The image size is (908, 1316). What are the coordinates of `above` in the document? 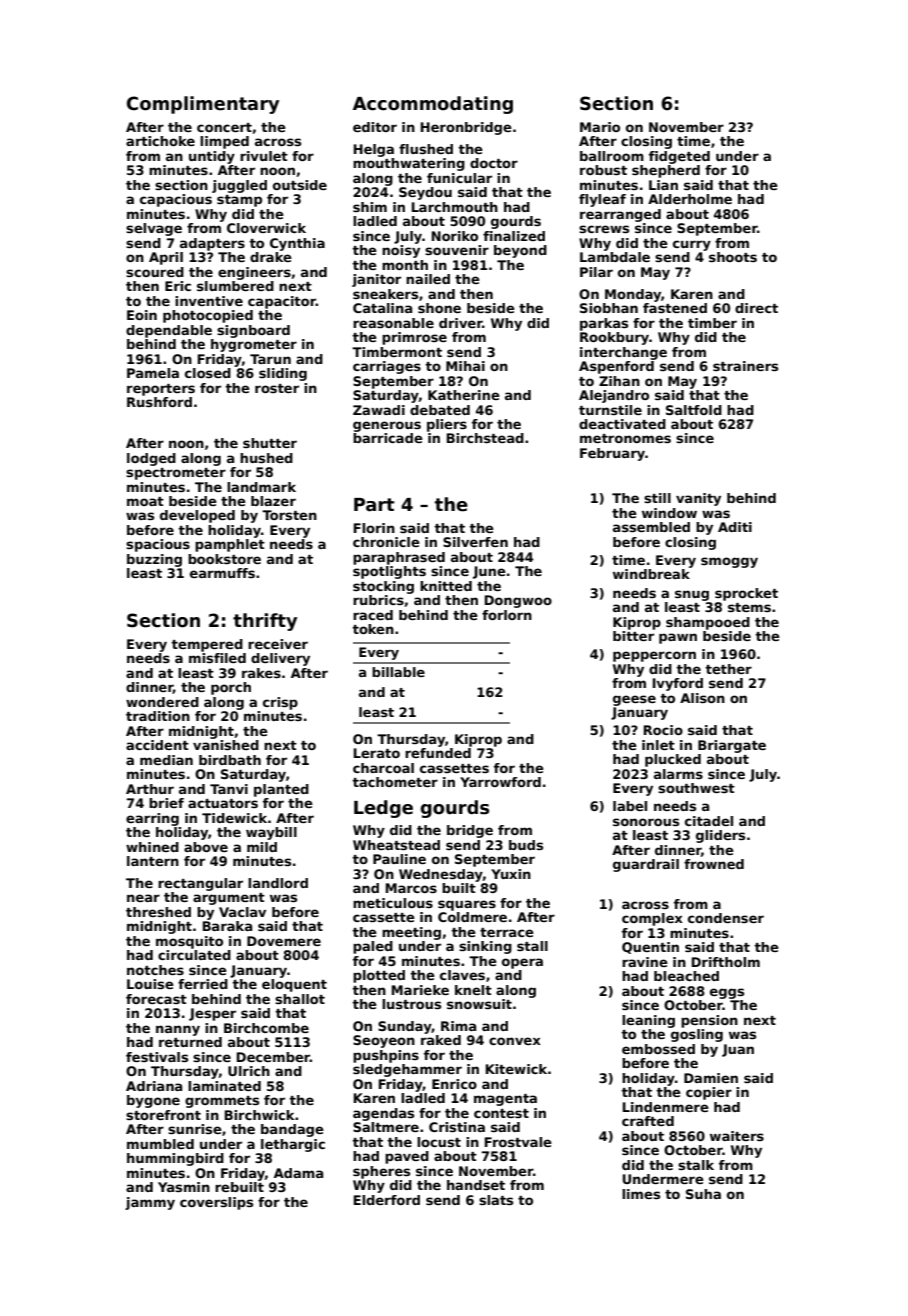 It's located at (206, 847).
